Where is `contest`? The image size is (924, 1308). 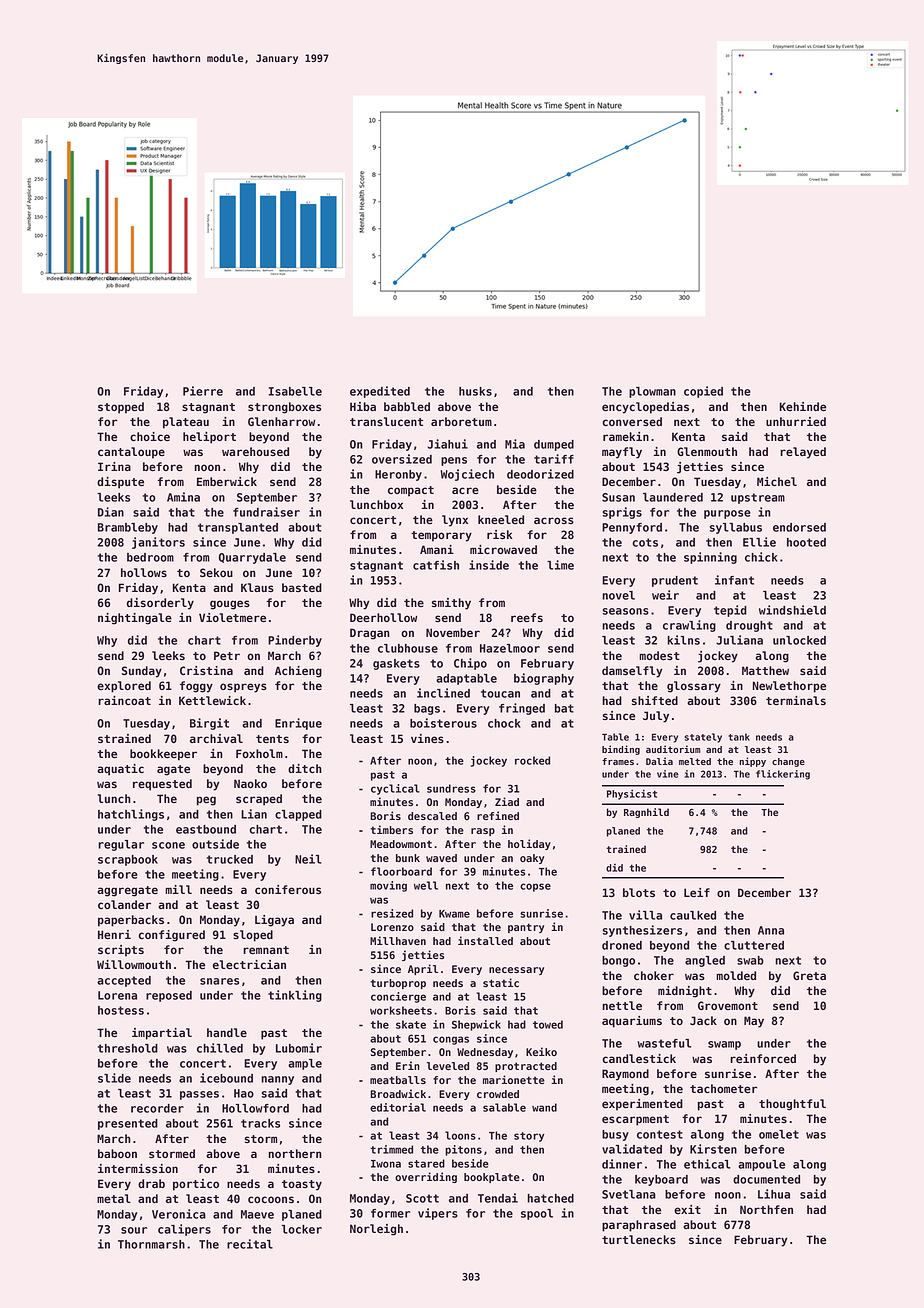
contest is located at coordinates (660, 1134).
